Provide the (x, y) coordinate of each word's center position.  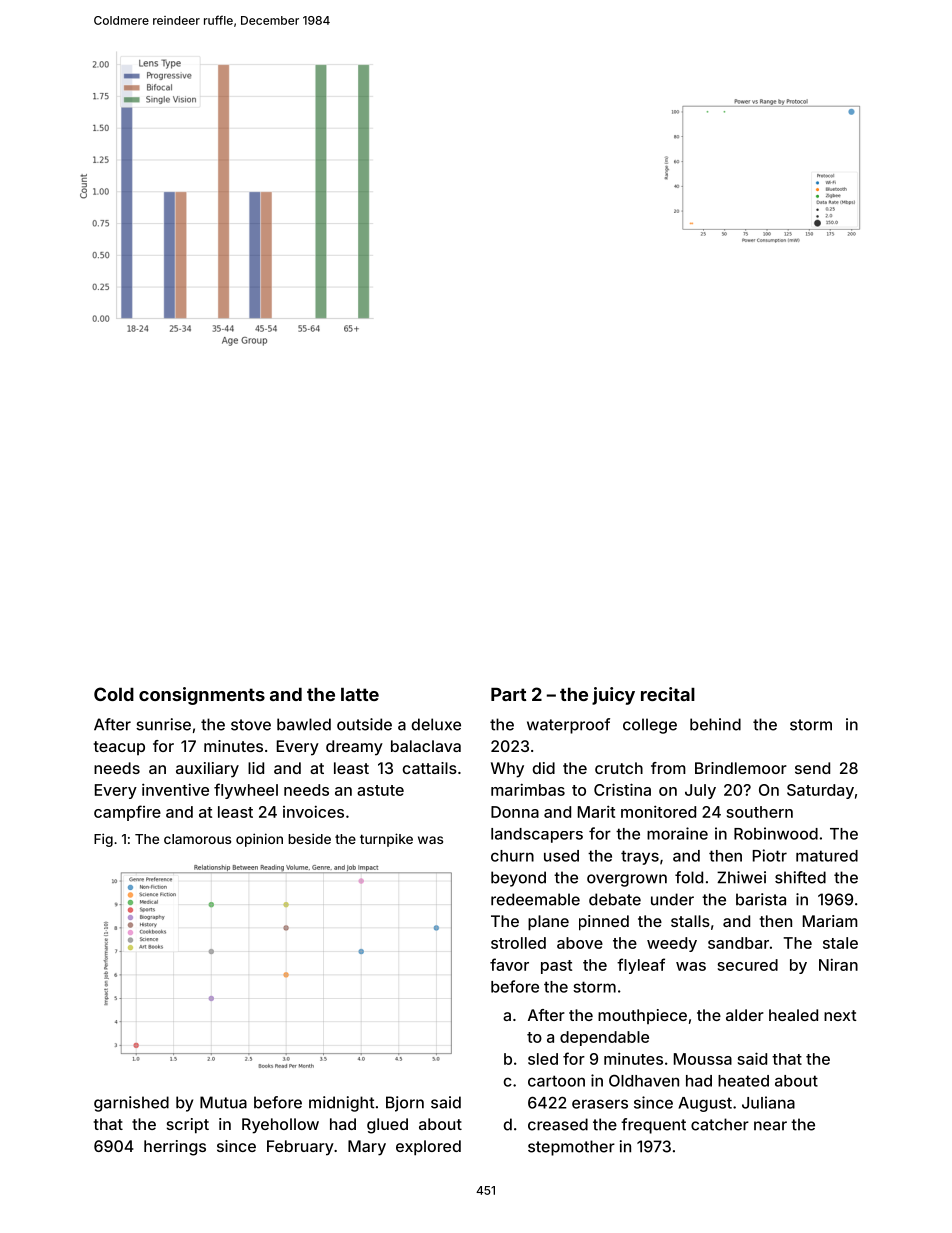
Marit (596, 811)
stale (840, 943)
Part (508, 694)
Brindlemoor (741, 768)
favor (509, 964)
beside (309, 838)
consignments (202, 696)
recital (668, 694)
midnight (341, 1104)
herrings (175, 1148)
